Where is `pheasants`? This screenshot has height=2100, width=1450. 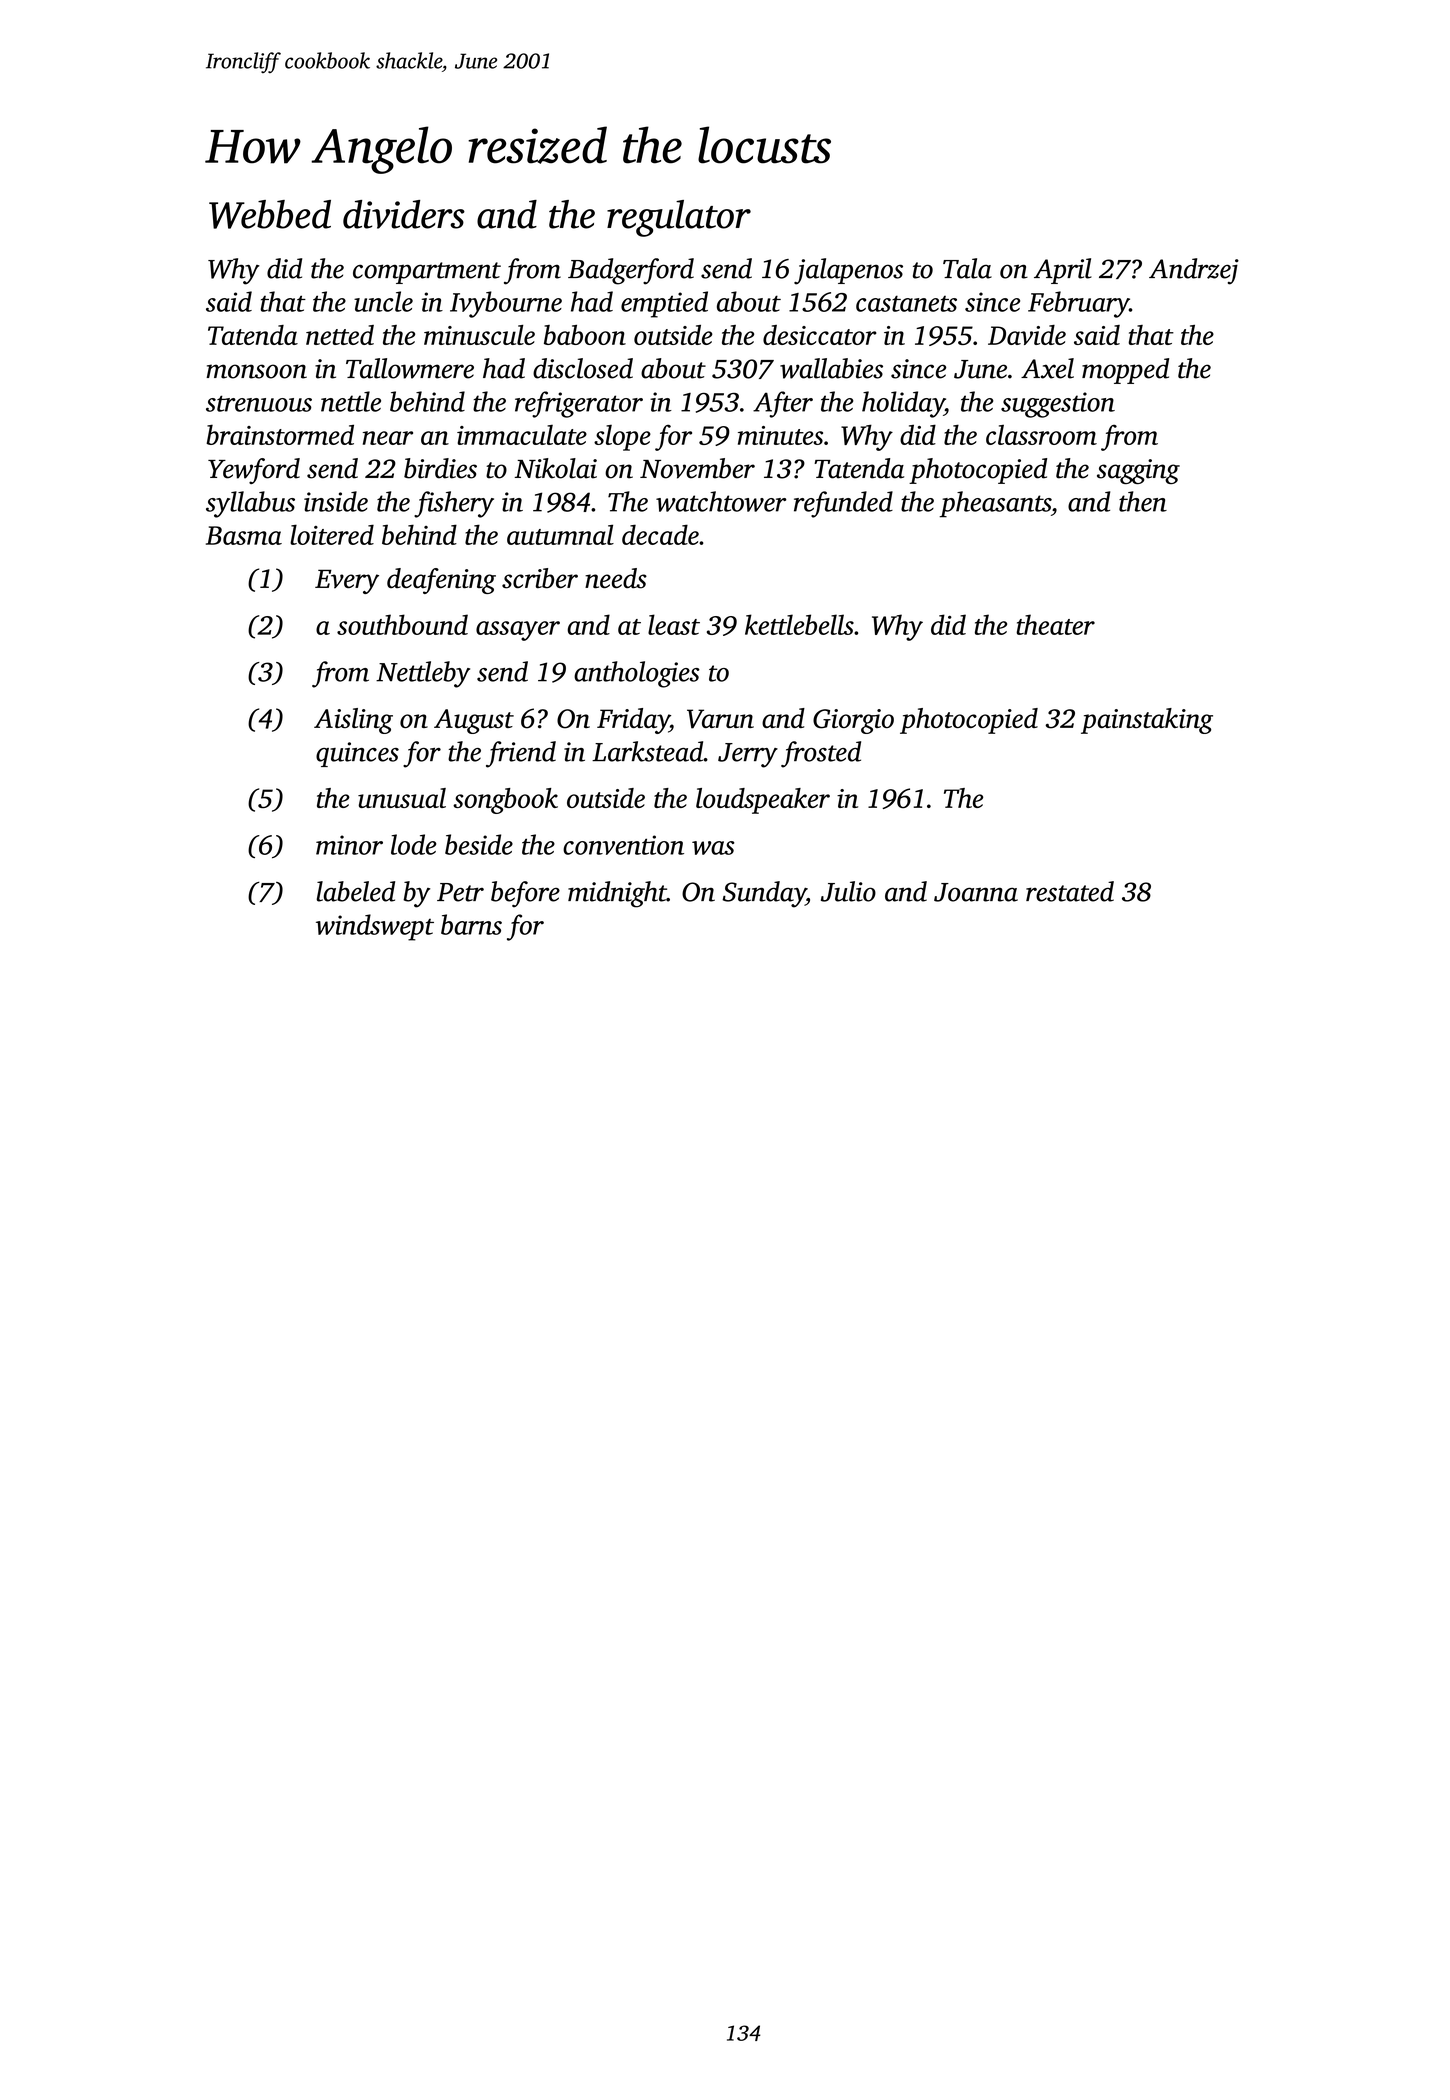
pheasants is located at coordinates (995, 504).
